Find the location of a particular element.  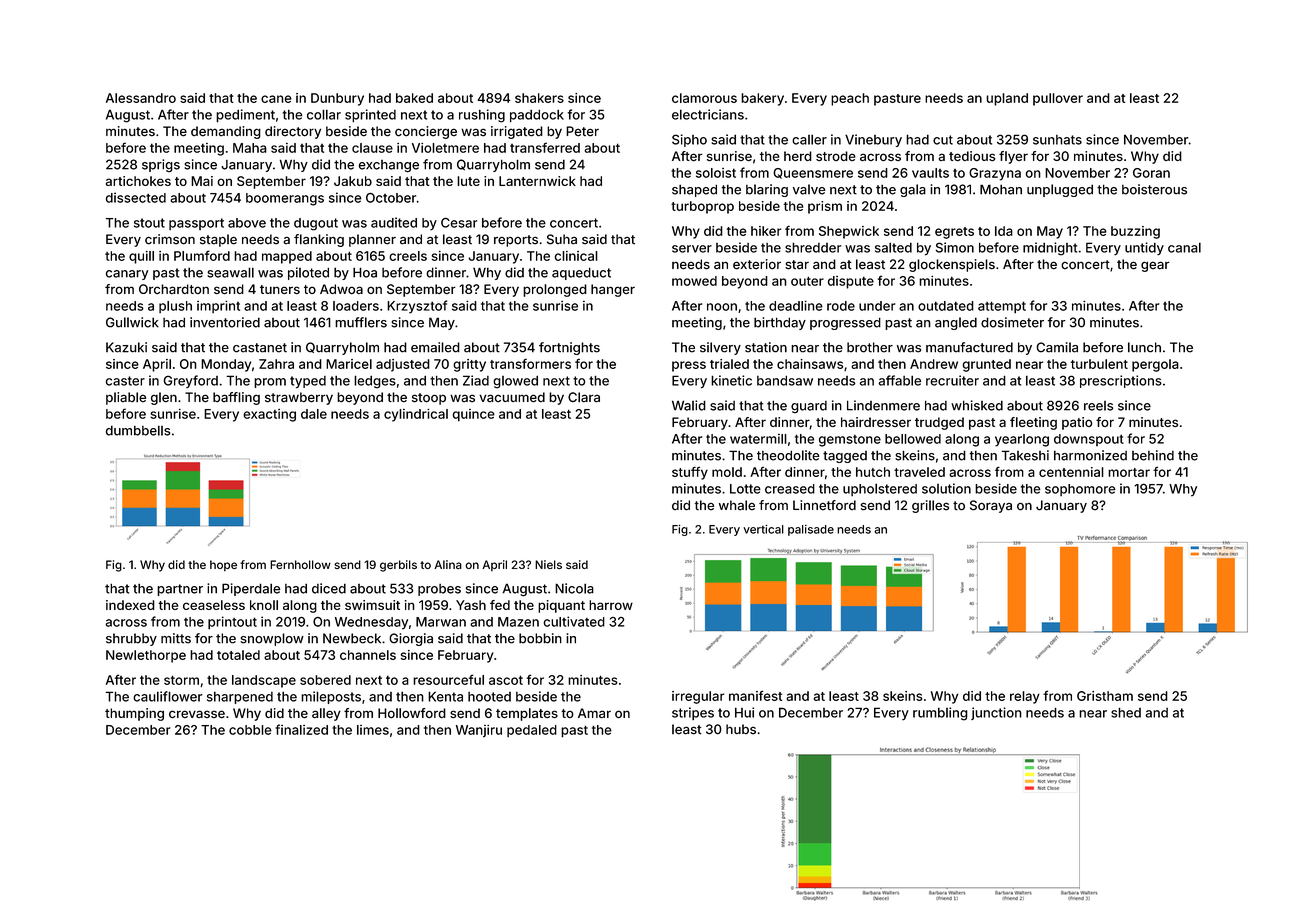

patio is located at coordinates (1077, 423).
